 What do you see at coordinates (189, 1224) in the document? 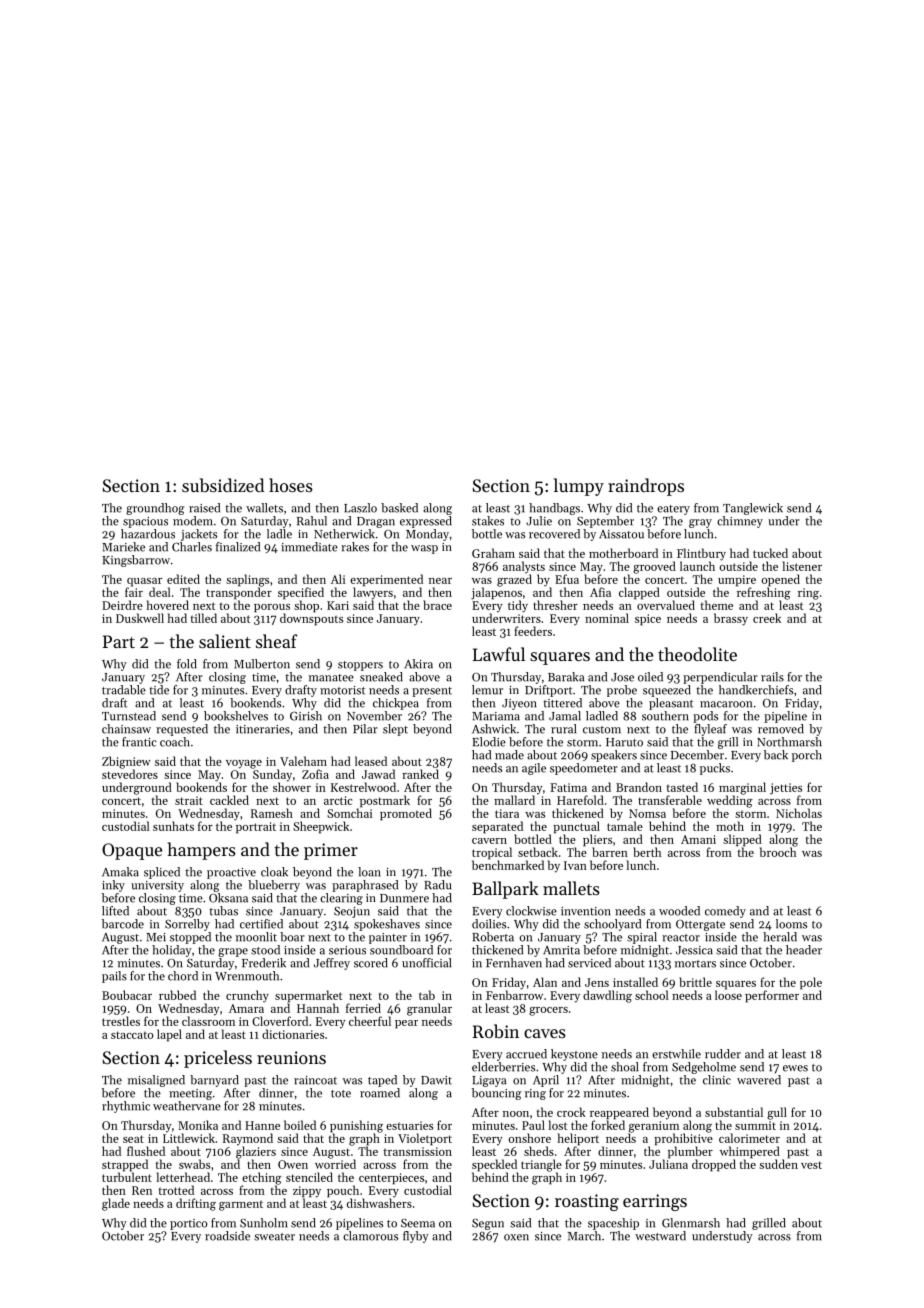
I see `portico` at bounding box center [189, 1224].
